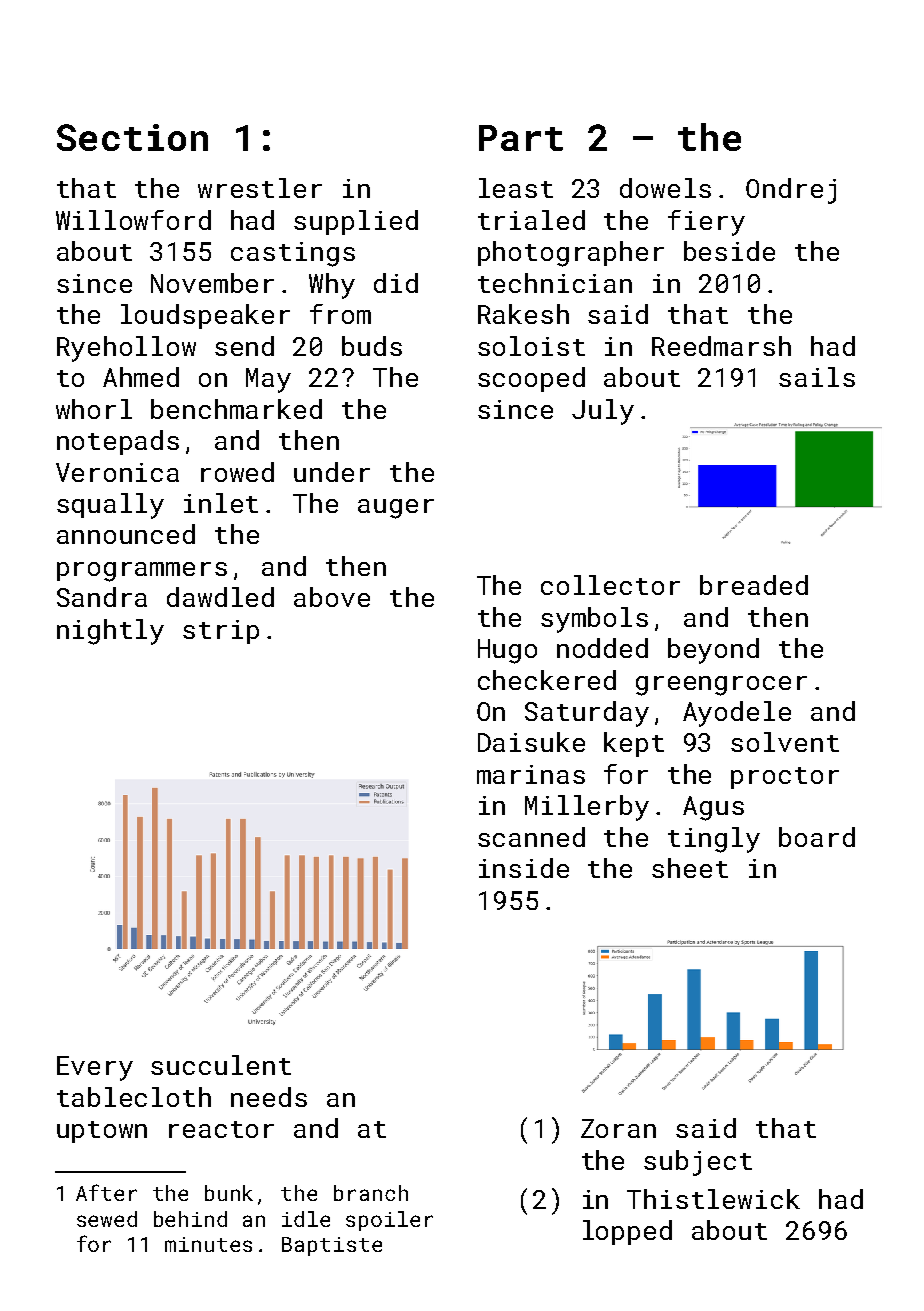  I want to click on inside, so click(524, 868).
